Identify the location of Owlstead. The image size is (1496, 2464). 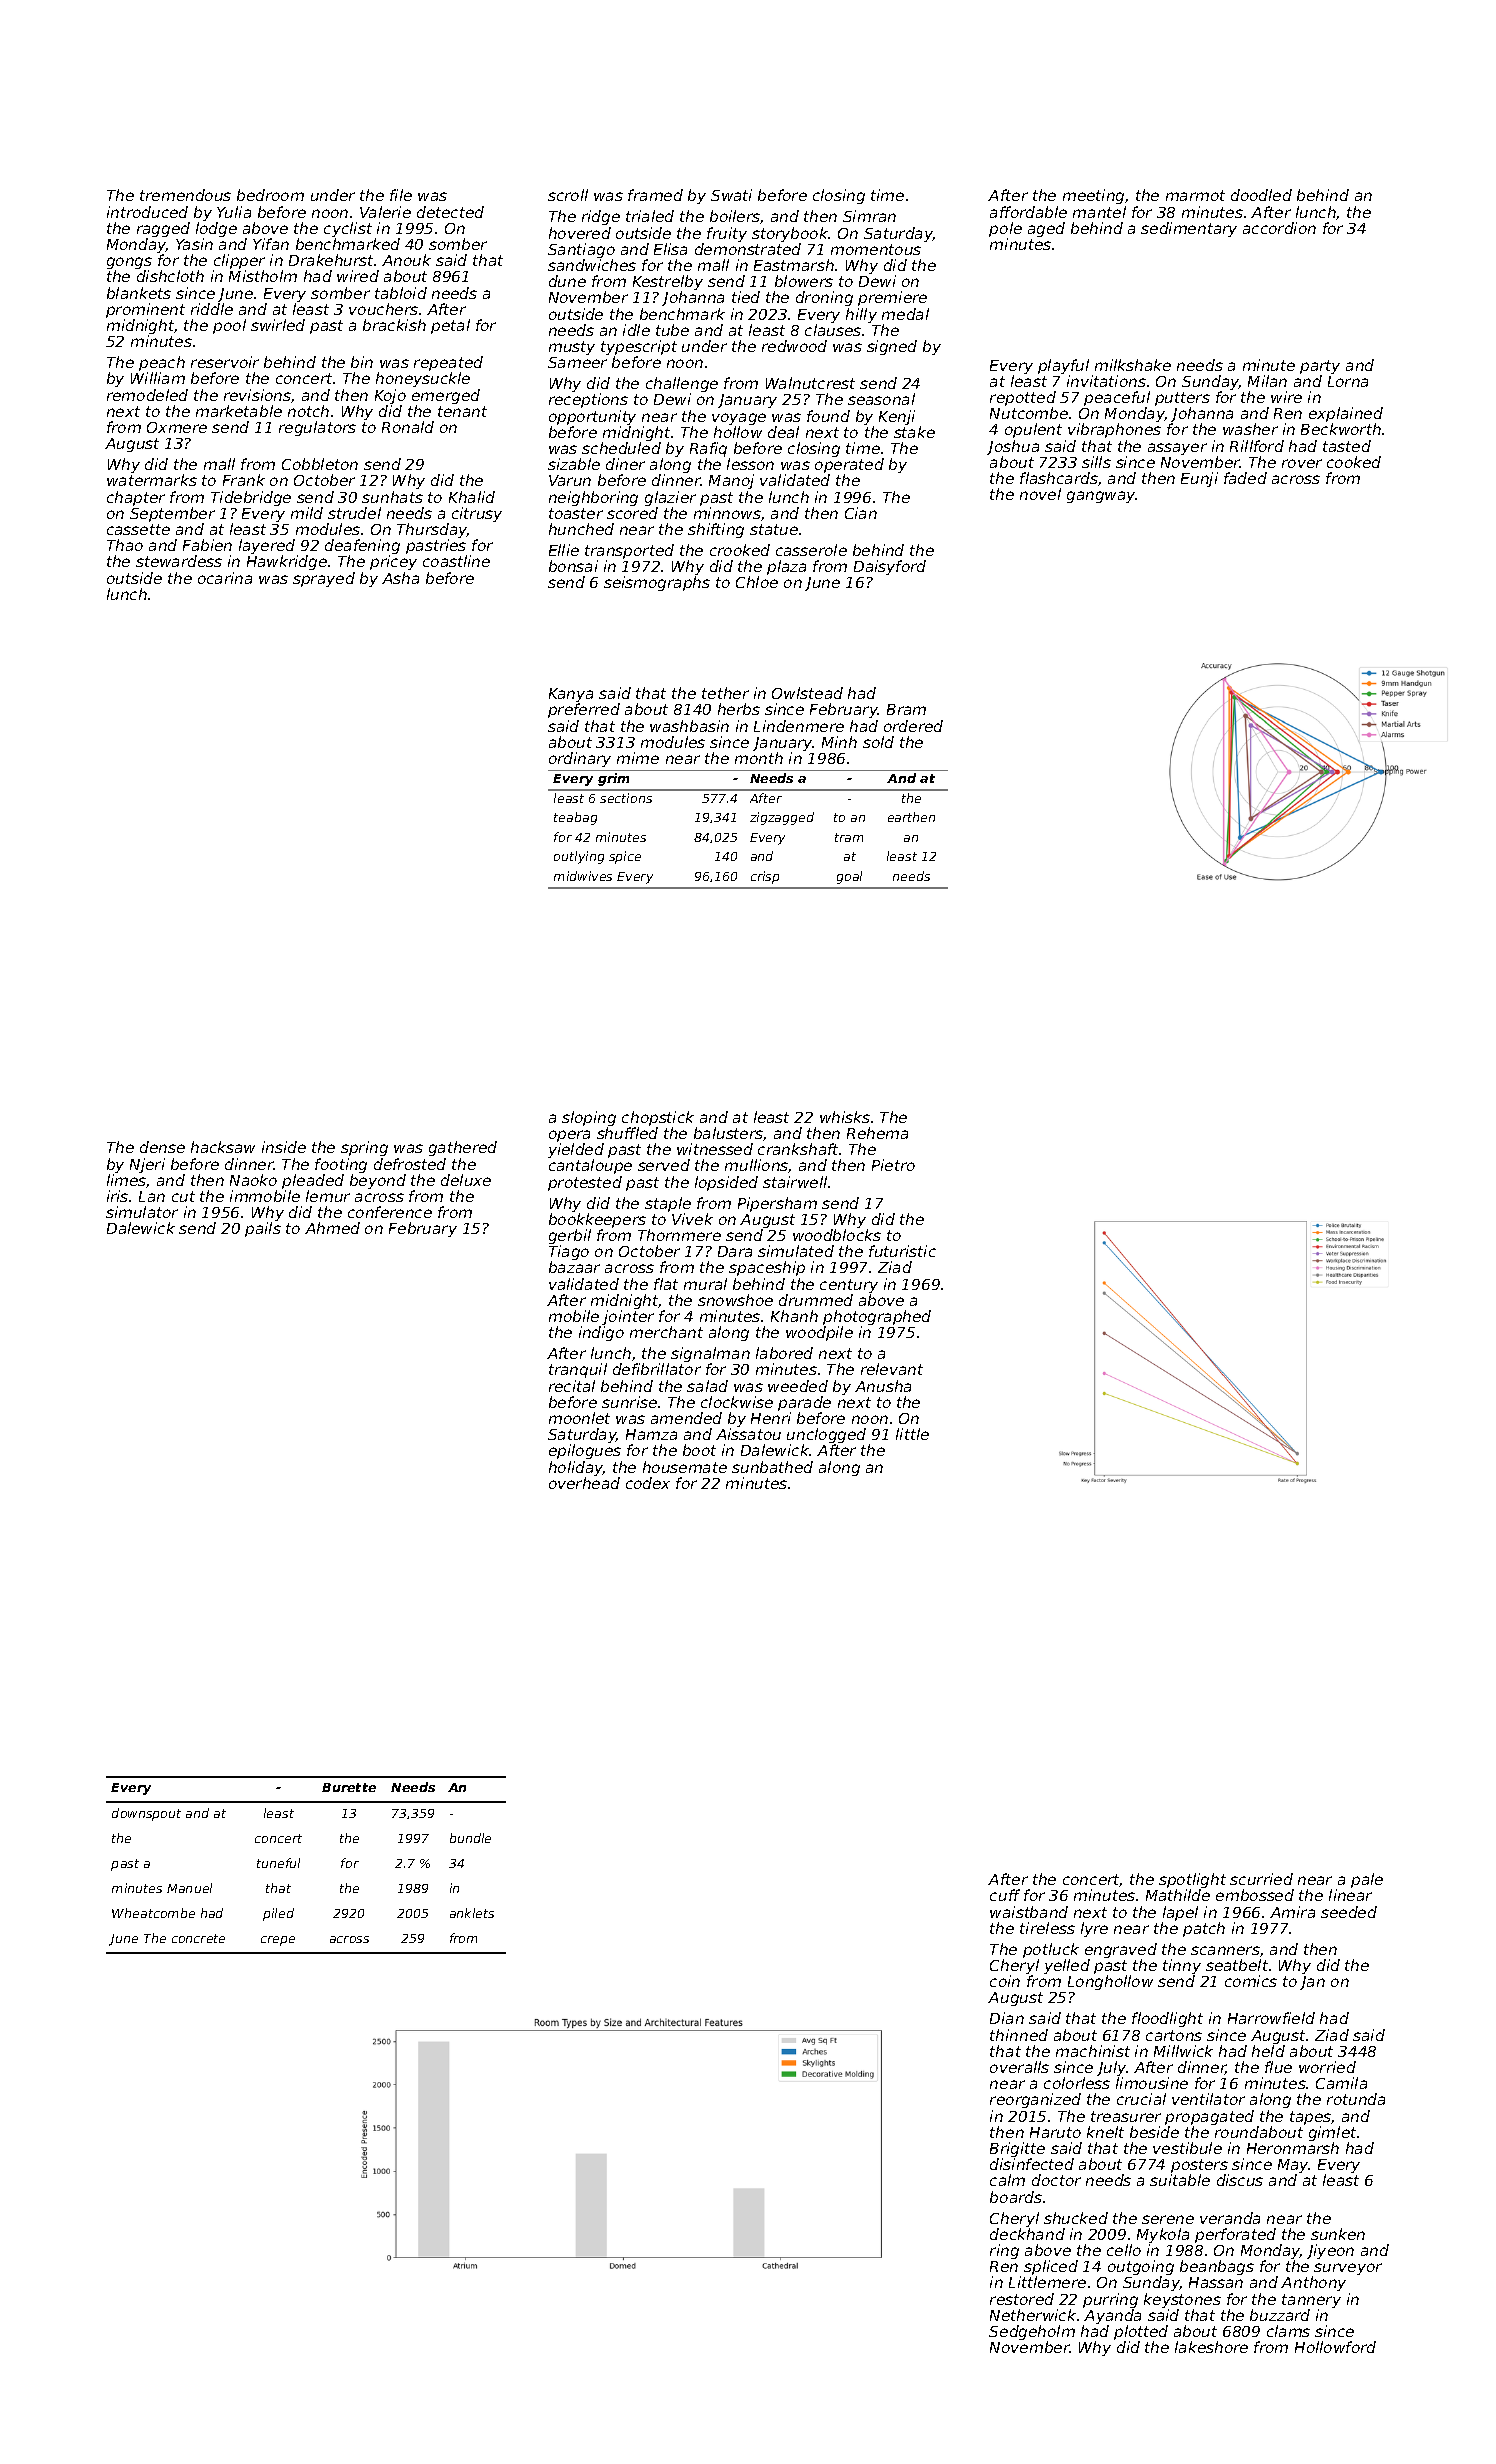
(807, 693).
